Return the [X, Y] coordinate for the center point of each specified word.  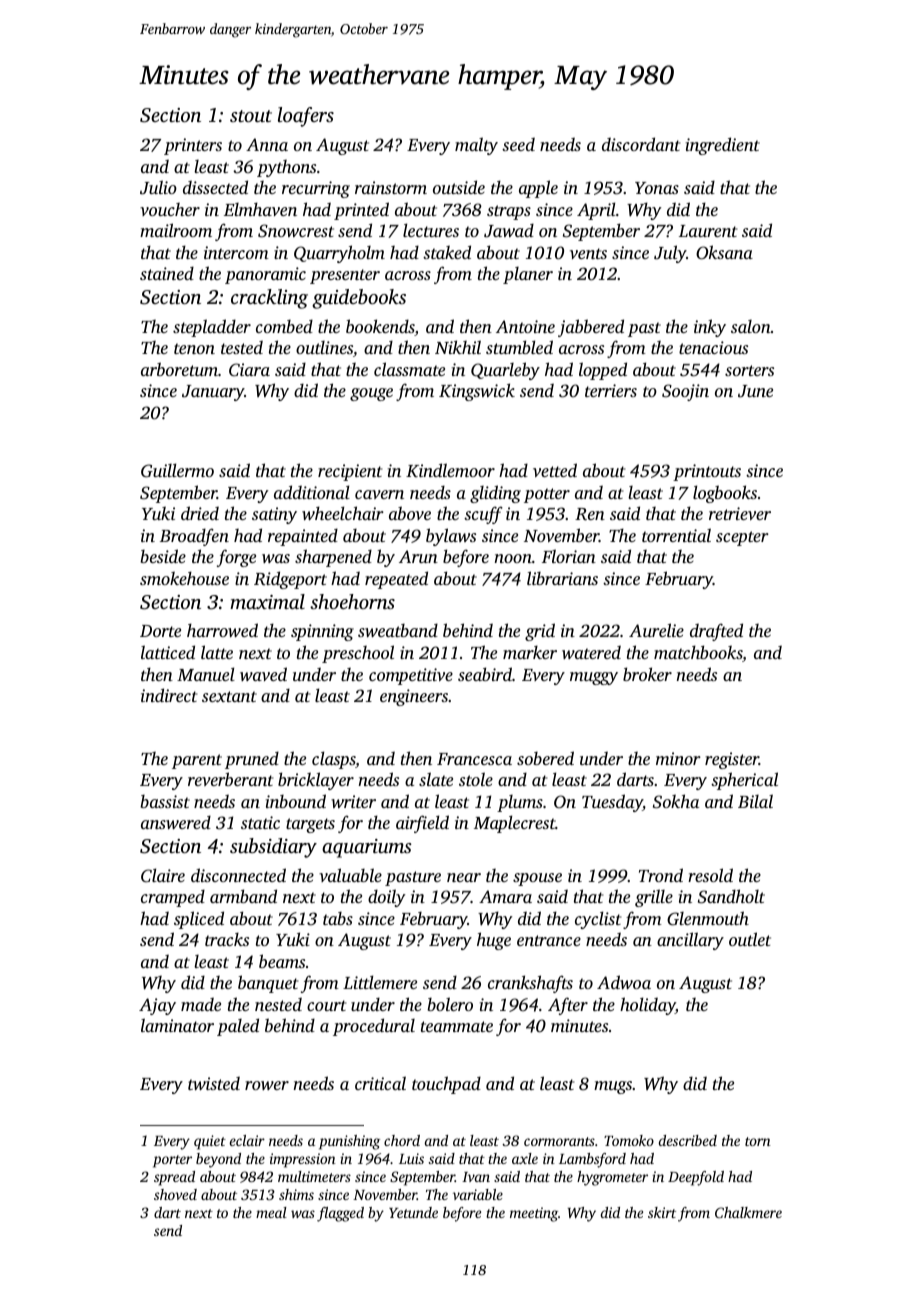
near [464, 877]
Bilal [755, 801]
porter [172, 1161]
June [755, 391]
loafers [306, 117]
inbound [296, 801]
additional [312, 492]
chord [402, 1140]
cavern [379, 494]
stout [251, 116]
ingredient [723, 146]
